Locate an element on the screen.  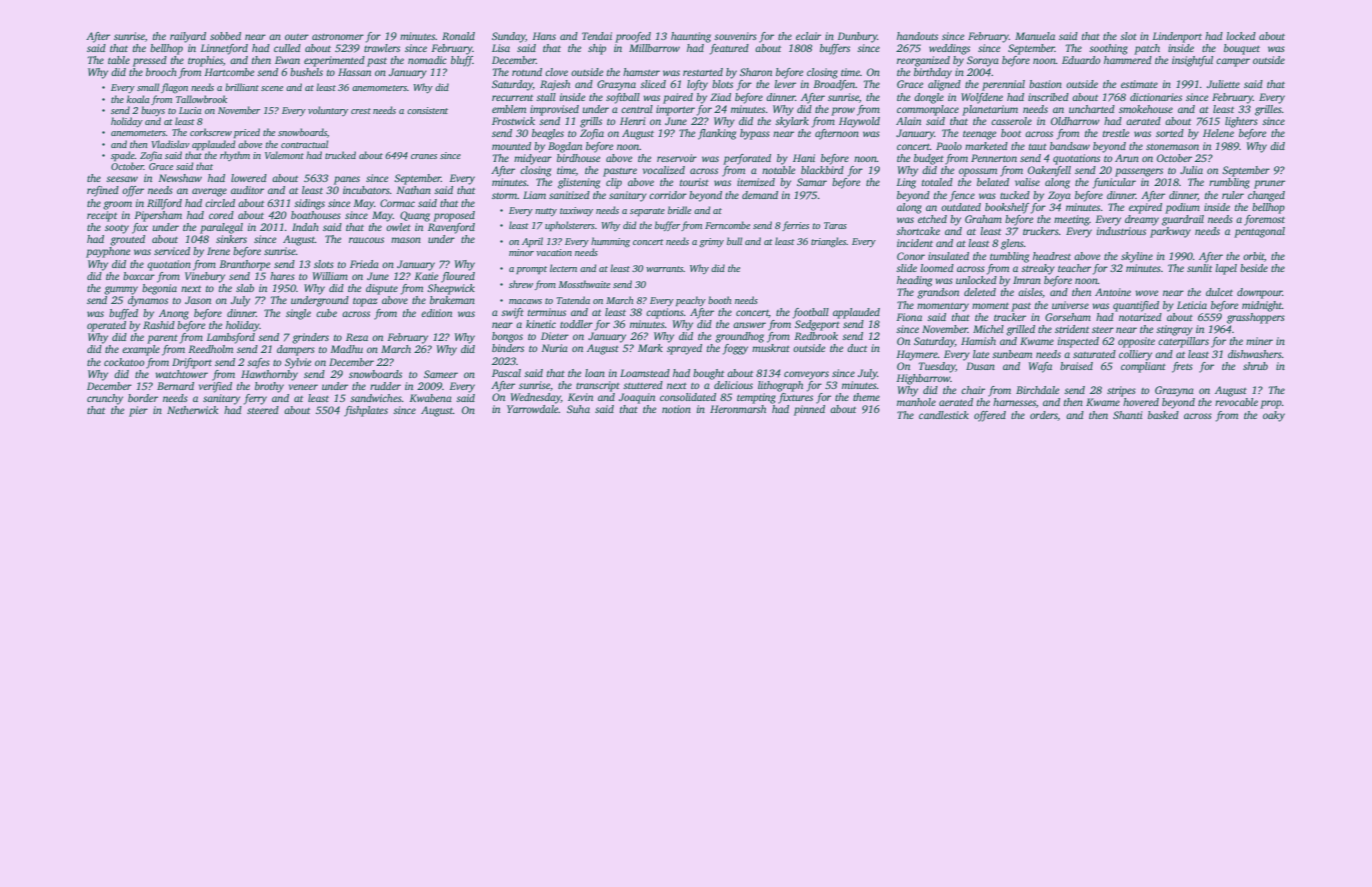
pier is located at coordinates (138, 411).
